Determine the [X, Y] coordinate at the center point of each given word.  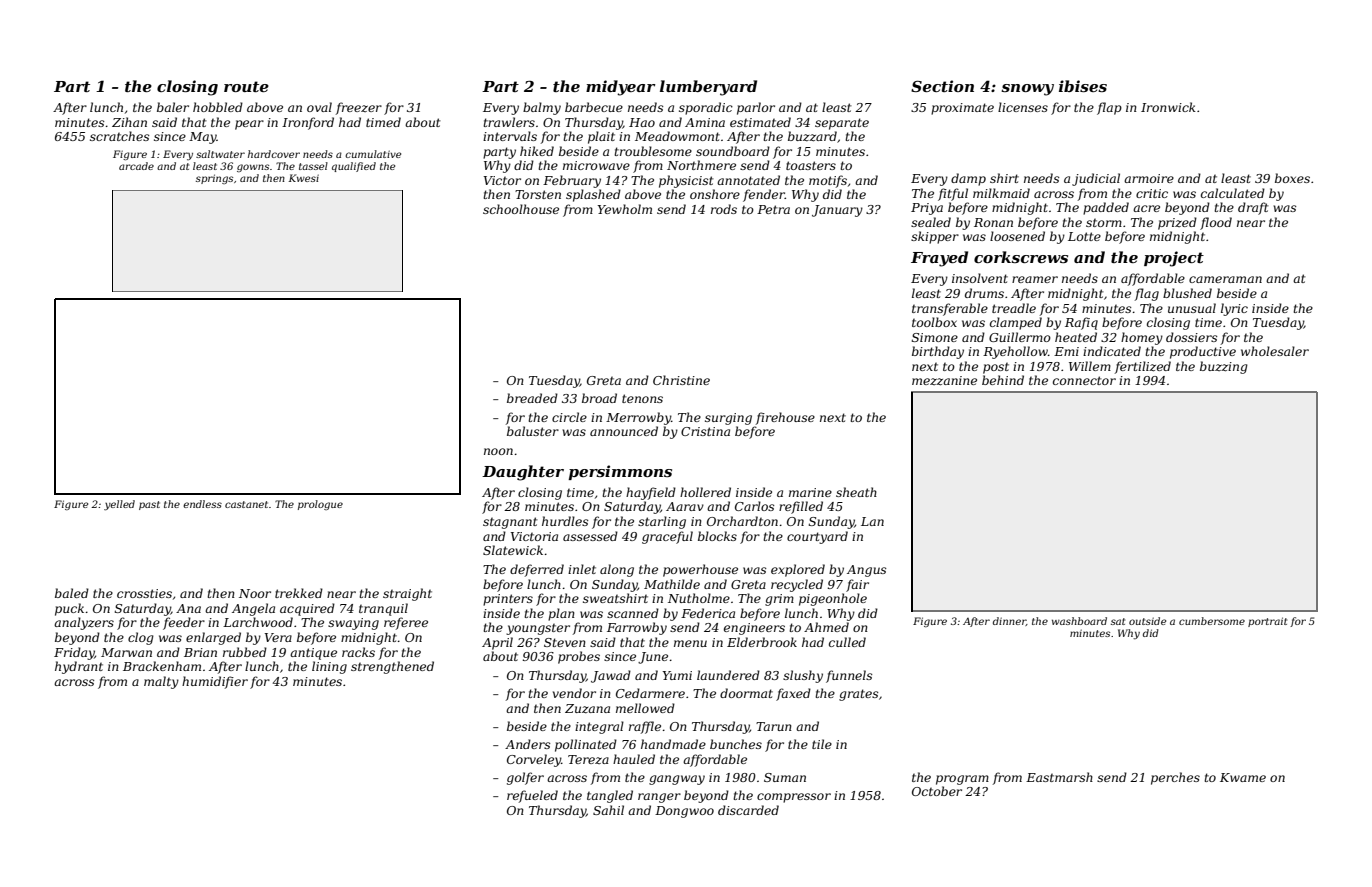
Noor [255, 593]
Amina [705, 122]
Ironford [308, 123]
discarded [748, 810]
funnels [849, 676]
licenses [1023, 107]
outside [1147, 621]
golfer [525, 778]
